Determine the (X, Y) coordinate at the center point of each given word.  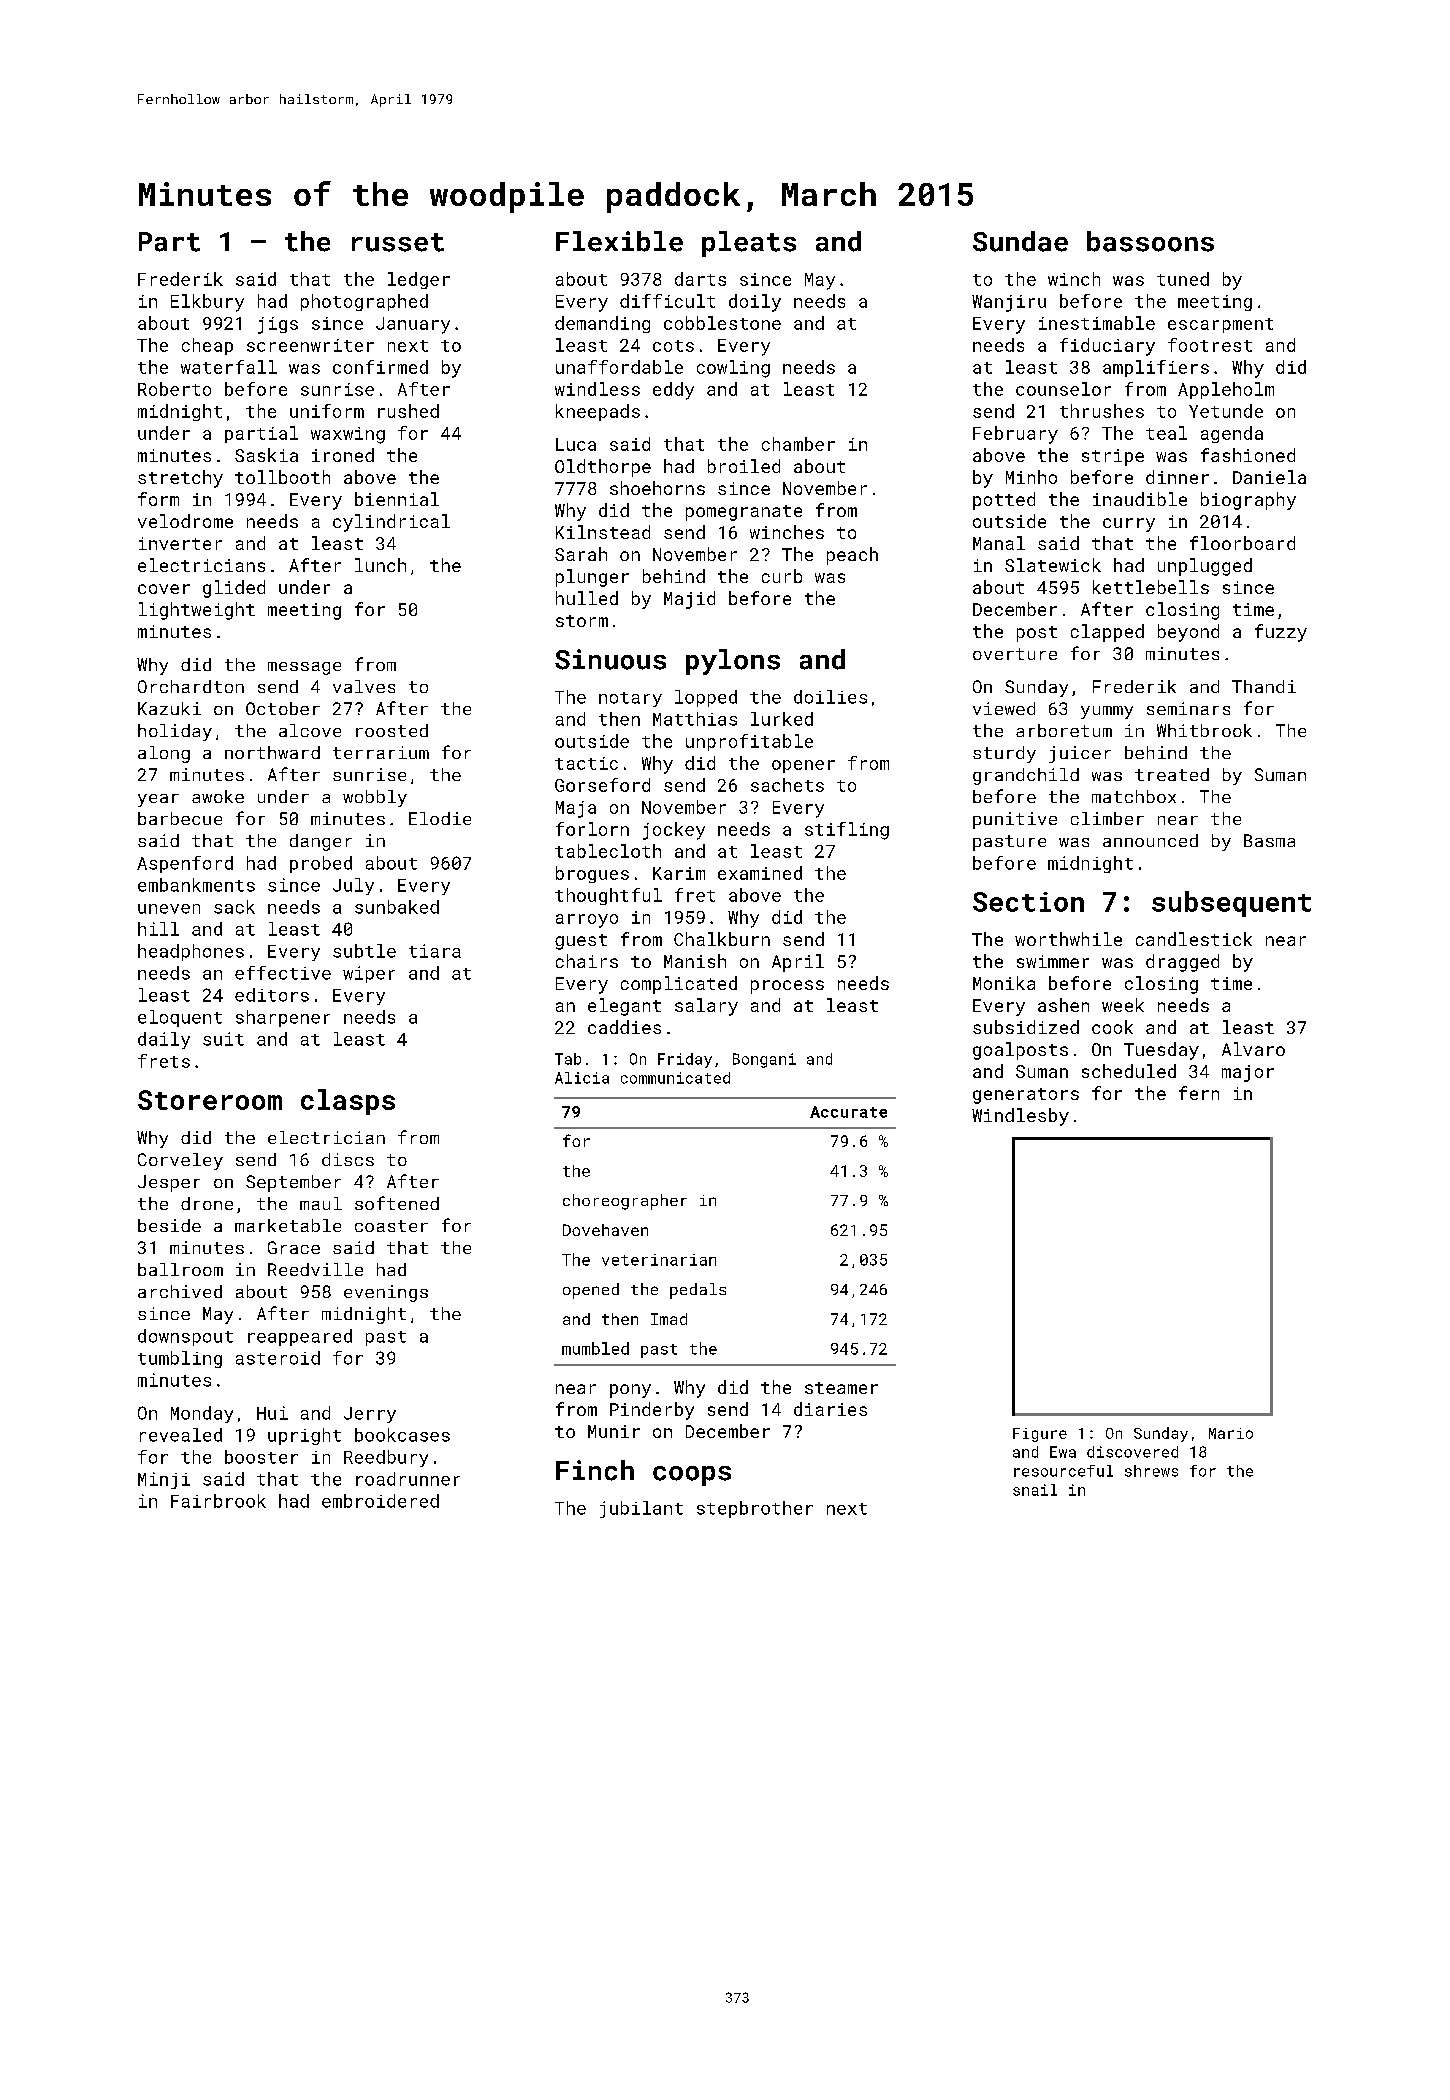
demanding (602, 324)
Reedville (315, 1269)
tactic (586, 763)
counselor (1063, 389)
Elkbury (207, 303)
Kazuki (169, 708)
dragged (1182, 963)
